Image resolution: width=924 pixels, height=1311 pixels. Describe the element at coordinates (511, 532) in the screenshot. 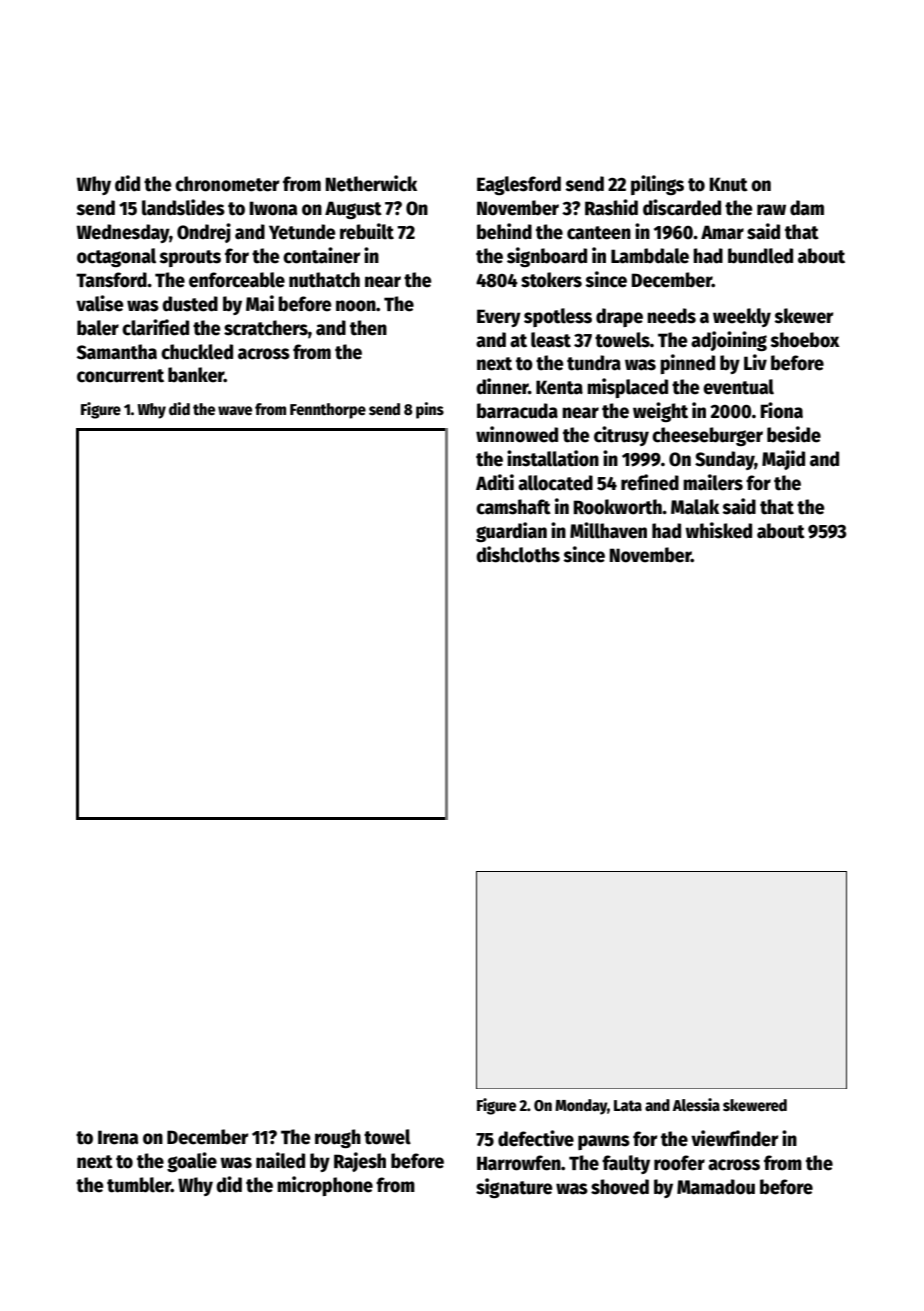

I see `guardian` at that location.
